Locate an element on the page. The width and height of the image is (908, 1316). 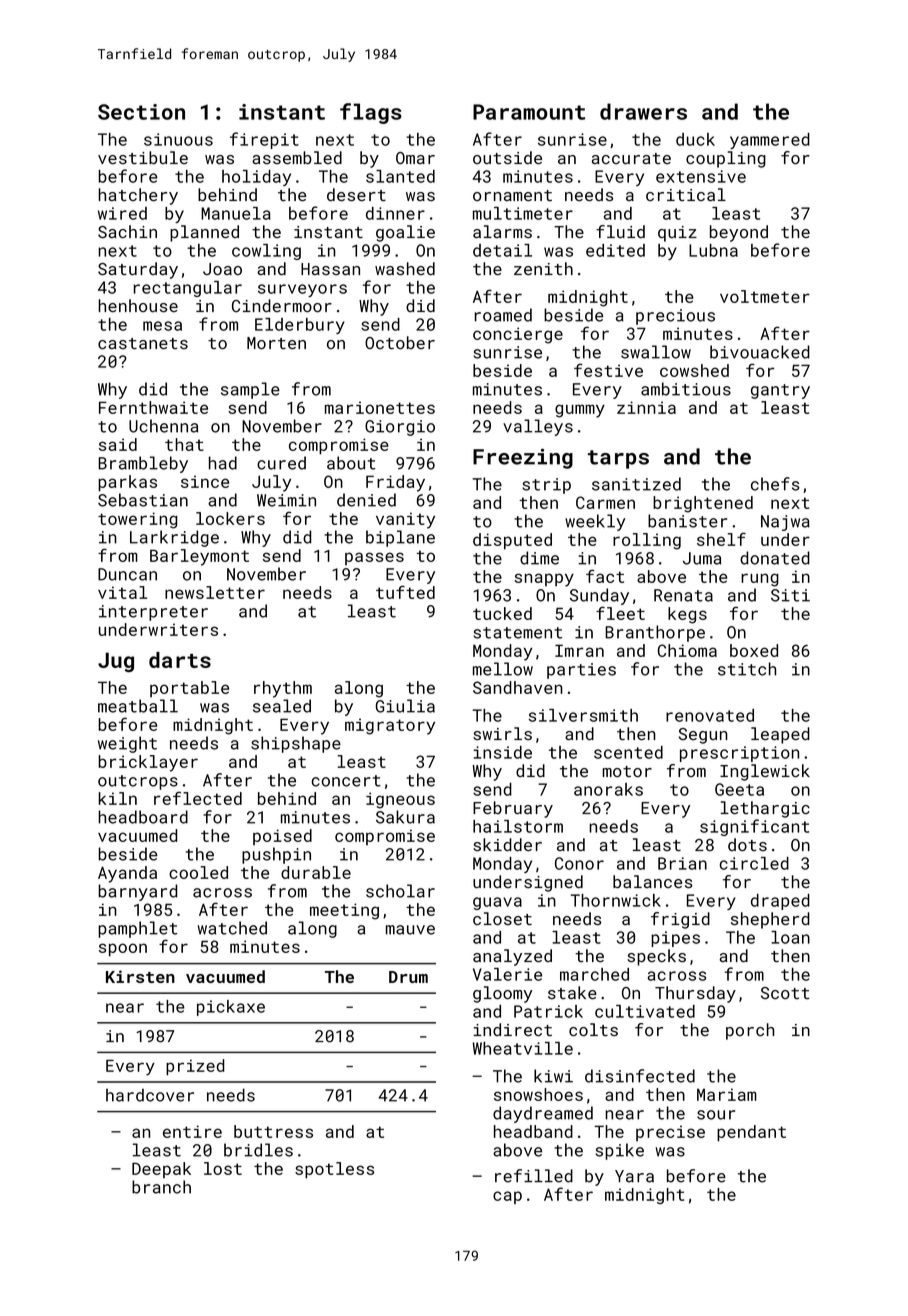
Deepak is located at coordinates (161, 1170).
